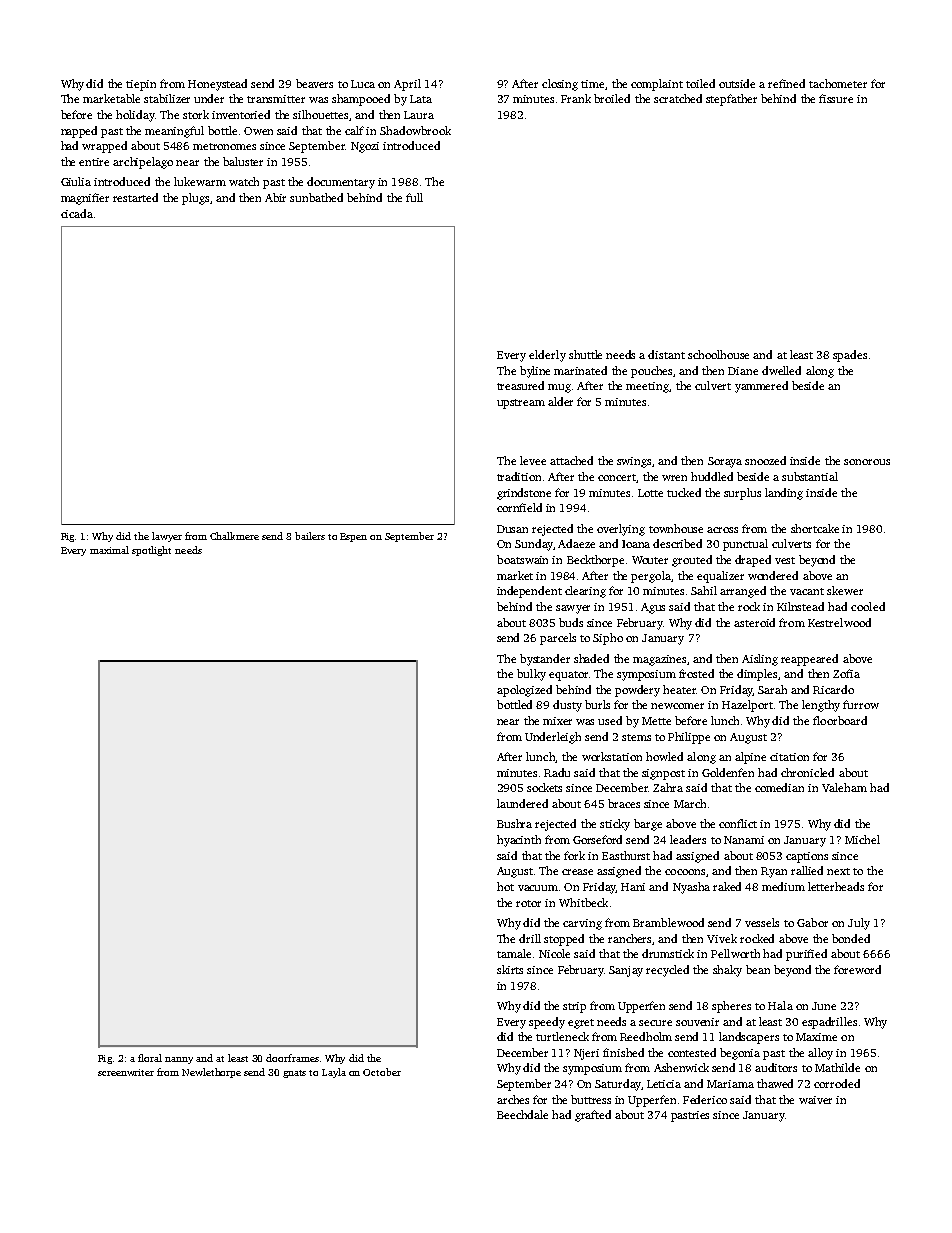  Describe the element at coordinates (815, 528) in the document. I see `shortcake` at that location.
